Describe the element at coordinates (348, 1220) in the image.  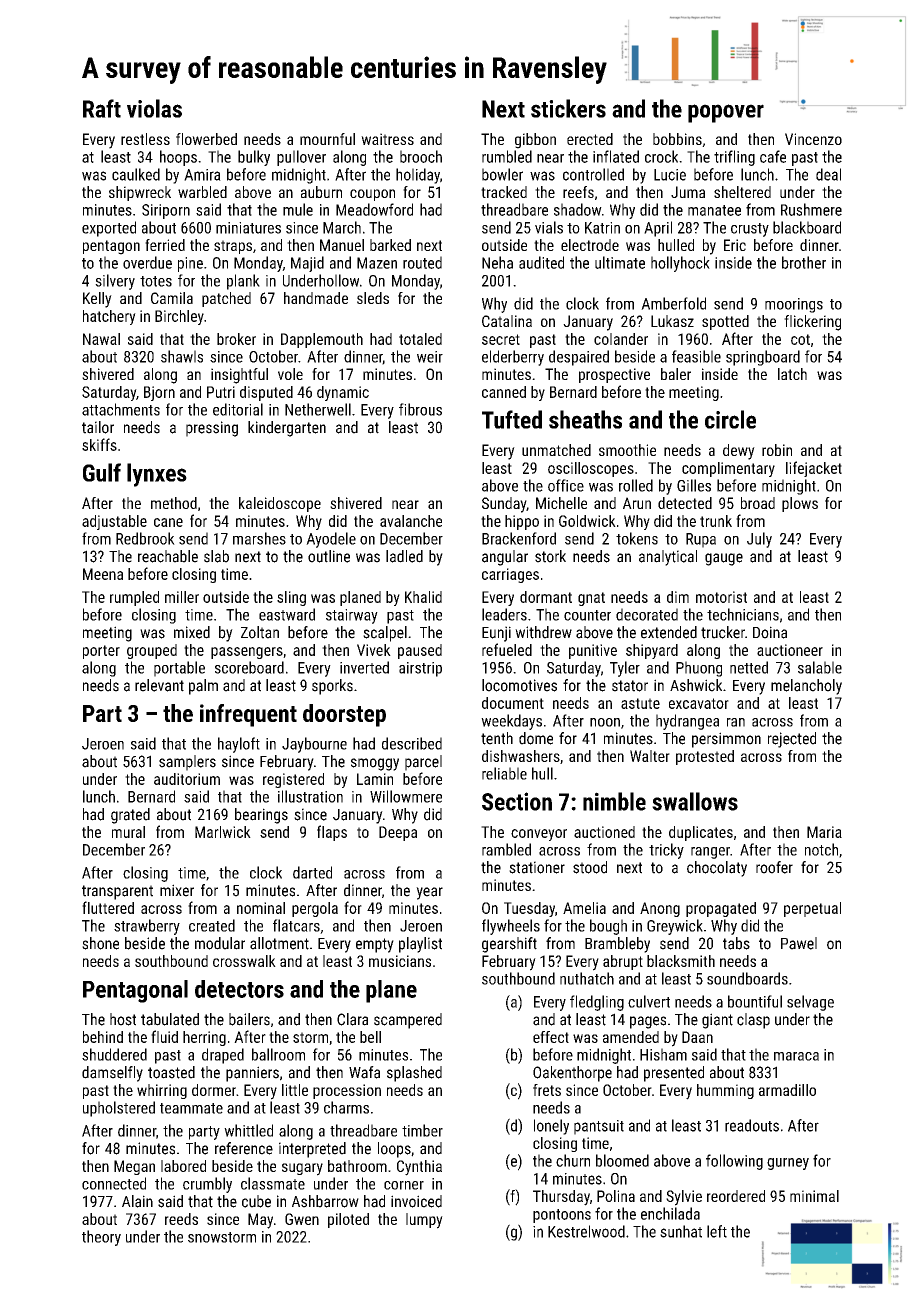
I see `piloted` at that location.
